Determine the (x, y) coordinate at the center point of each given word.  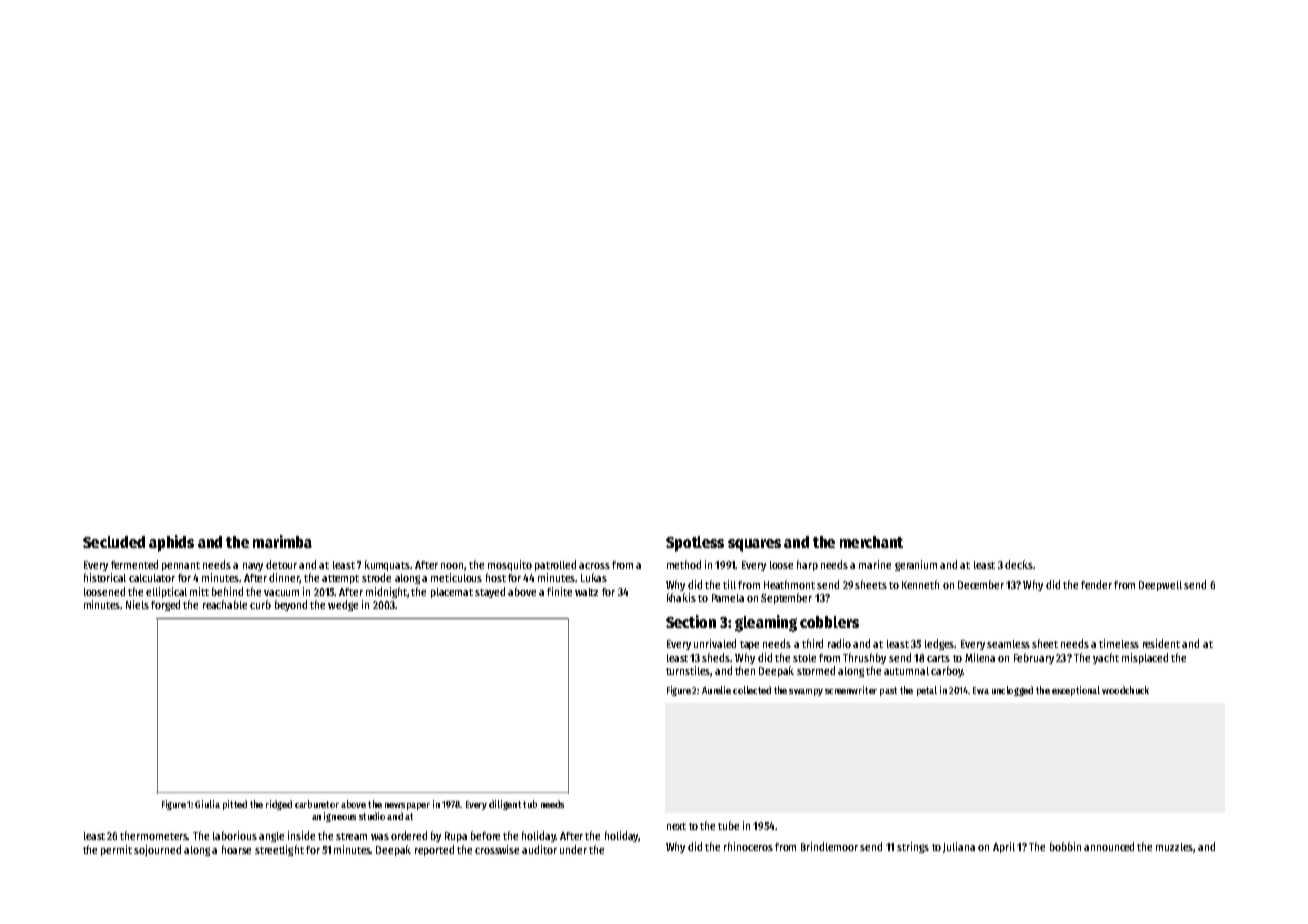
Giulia (207, 804)
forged (165, 605)
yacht (1106, 658)
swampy (806, 692)
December (981, 584)
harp (807, 565)
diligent (505, 805)
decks (1019, 564)
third (812, 643)
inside (301, 835)
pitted (235, 805)
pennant (181, 566)
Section (691, 621)
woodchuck (1125, 690)
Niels (137, 604)
